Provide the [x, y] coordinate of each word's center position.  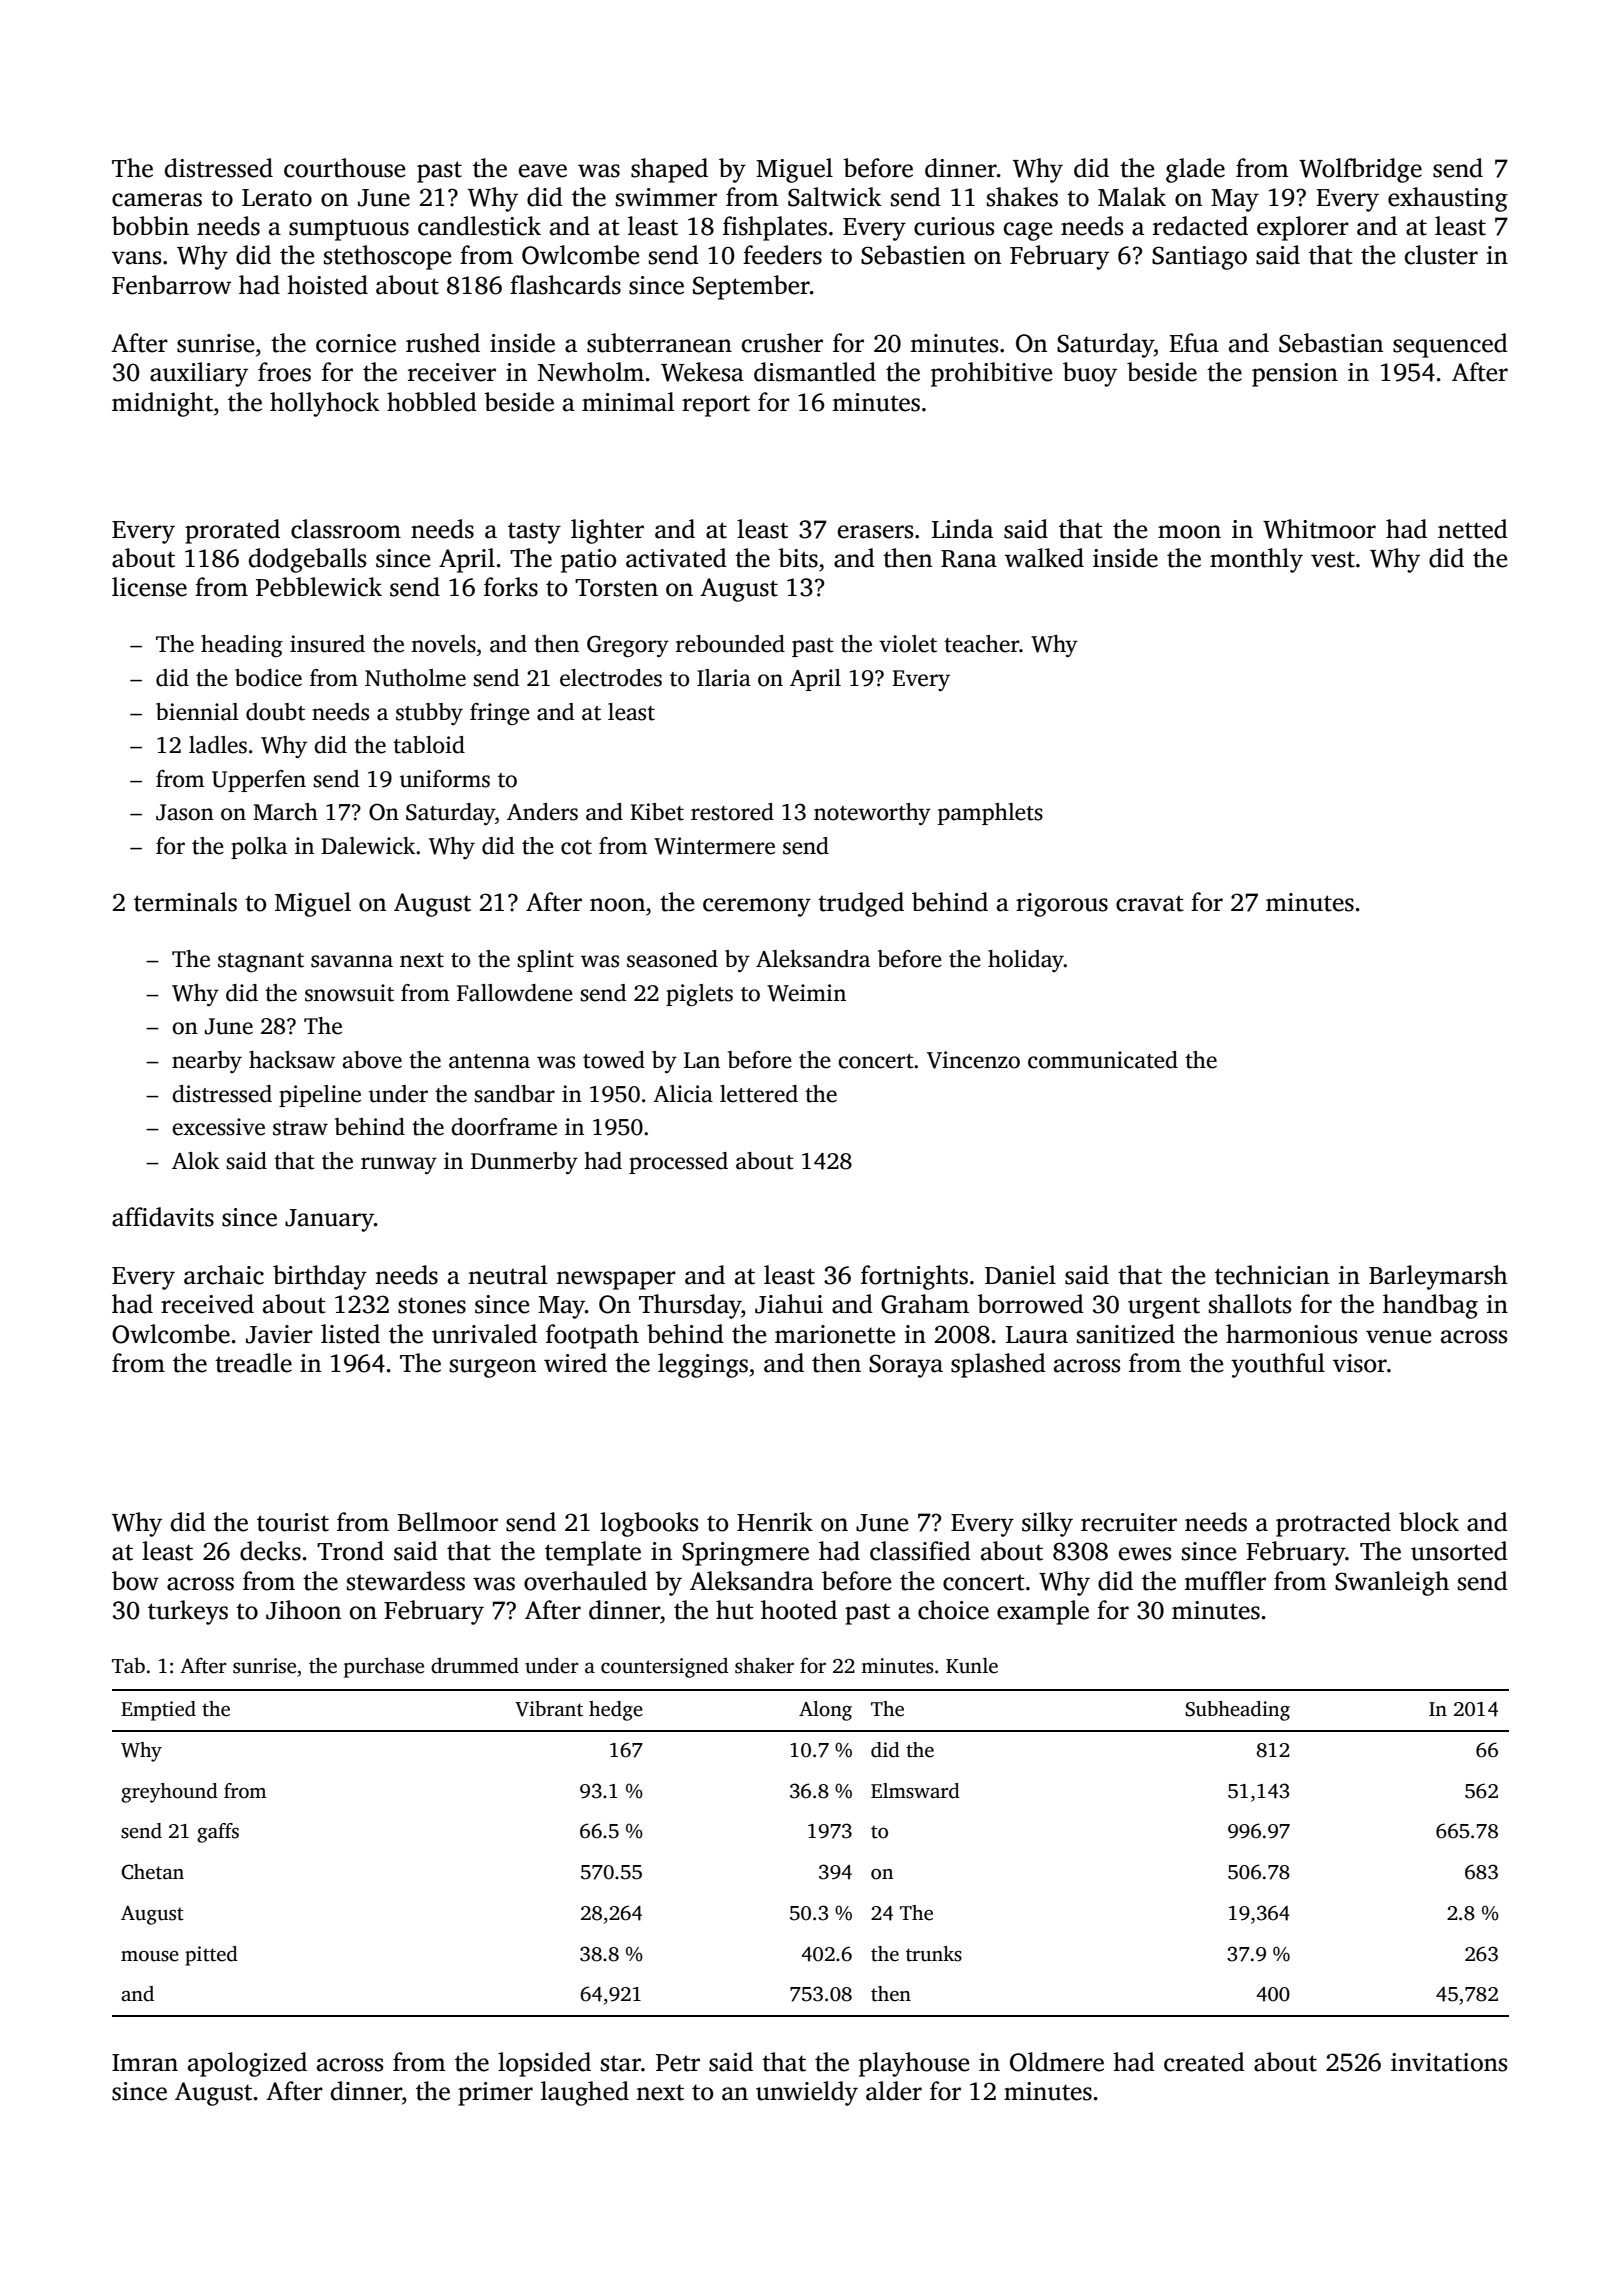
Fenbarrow [171, 285]
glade [1195, 170]
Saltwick [835, 197]
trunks [934, 1954]
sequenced [1450, 345]
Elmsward [915, 1791]
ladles [218, 745]
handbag [1430, 1306]
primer [495, 2094]
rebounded [730, 644]
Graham [925, 1304]
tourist [293, 1522]
